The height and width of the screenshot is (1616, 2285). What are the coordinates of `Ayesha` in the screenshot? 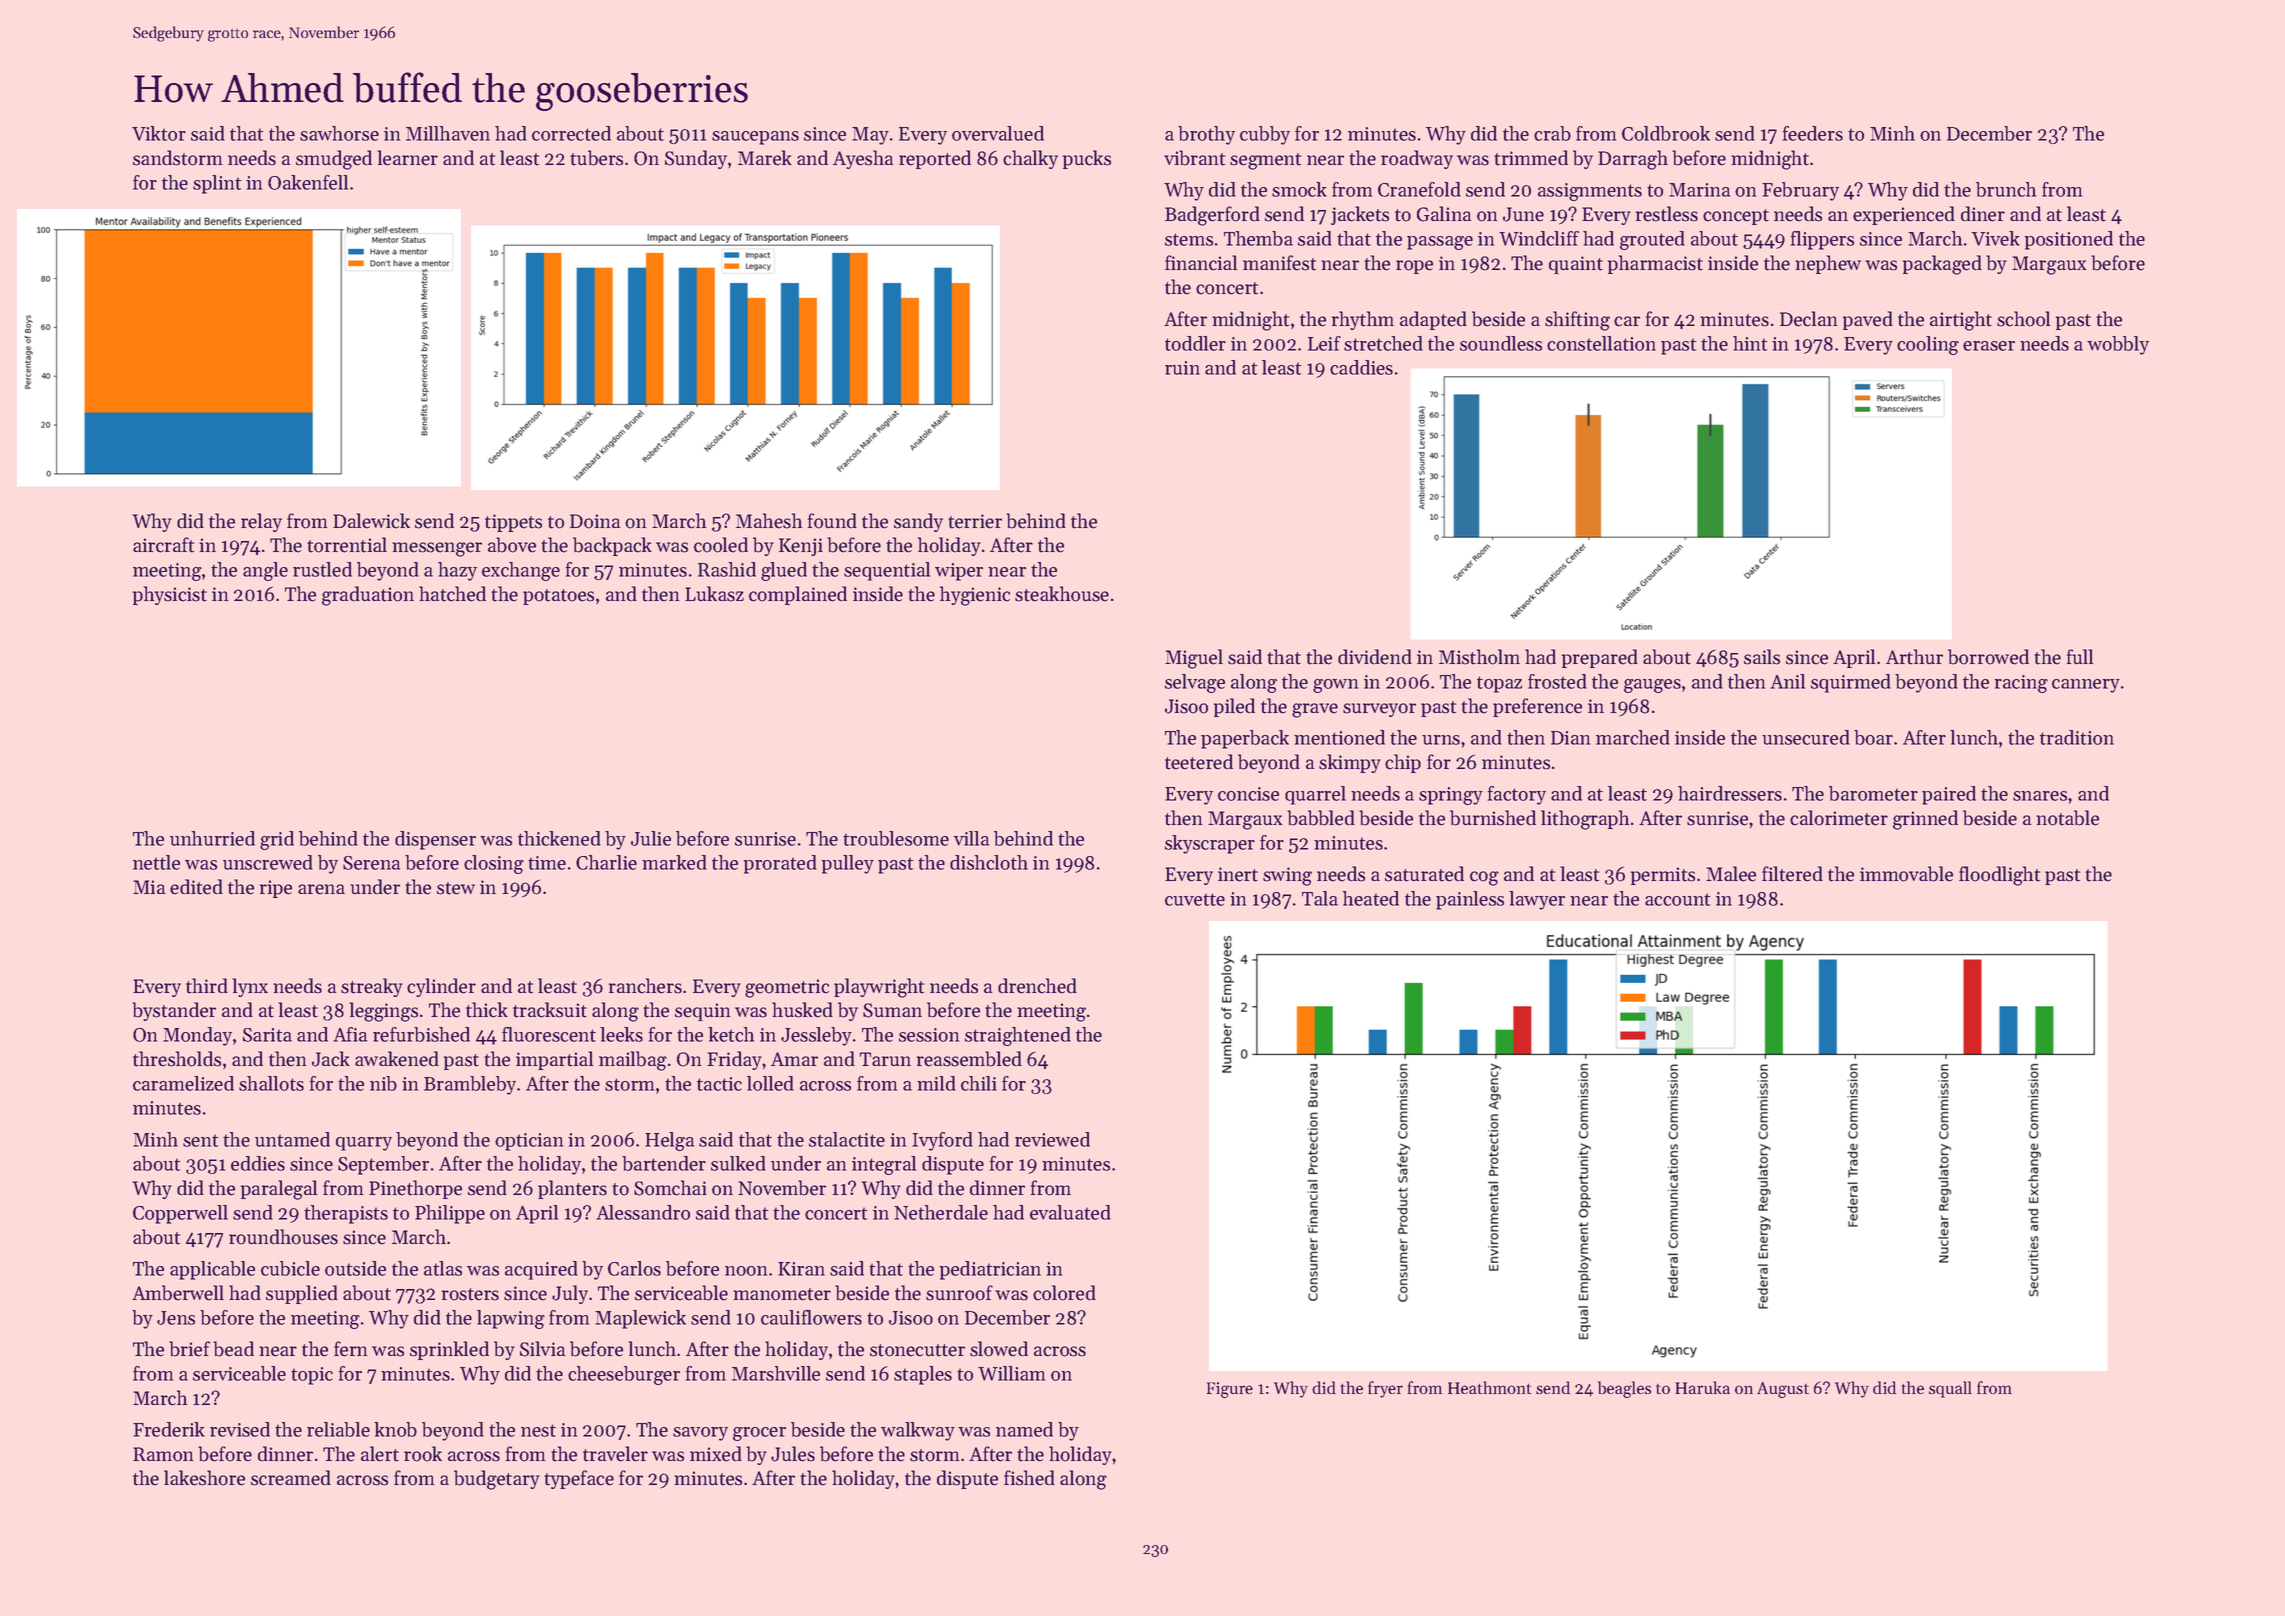 It's located at (863, 159).
